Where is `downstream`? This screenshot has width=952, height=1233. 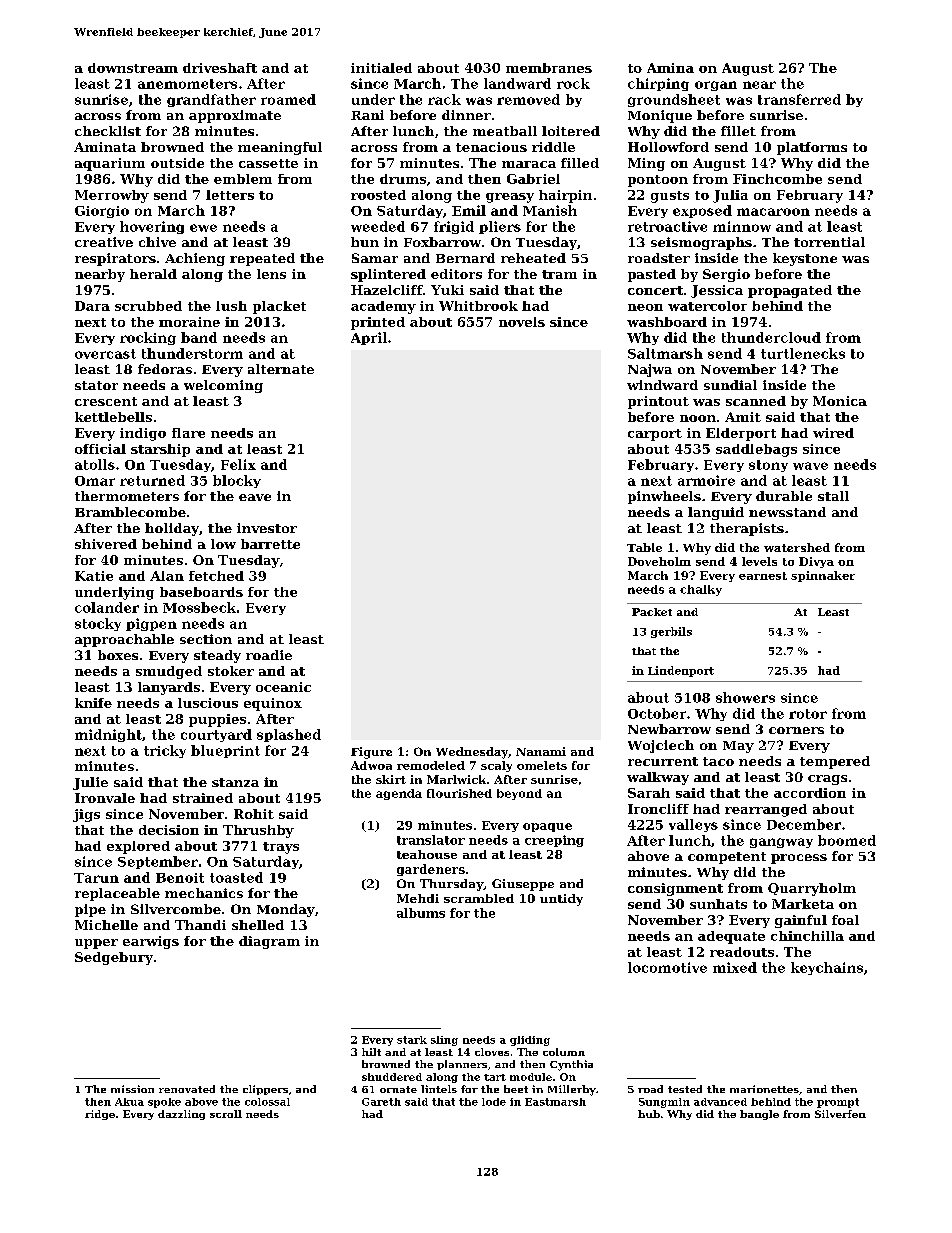
downstream is located at coordinates (133, 68).
